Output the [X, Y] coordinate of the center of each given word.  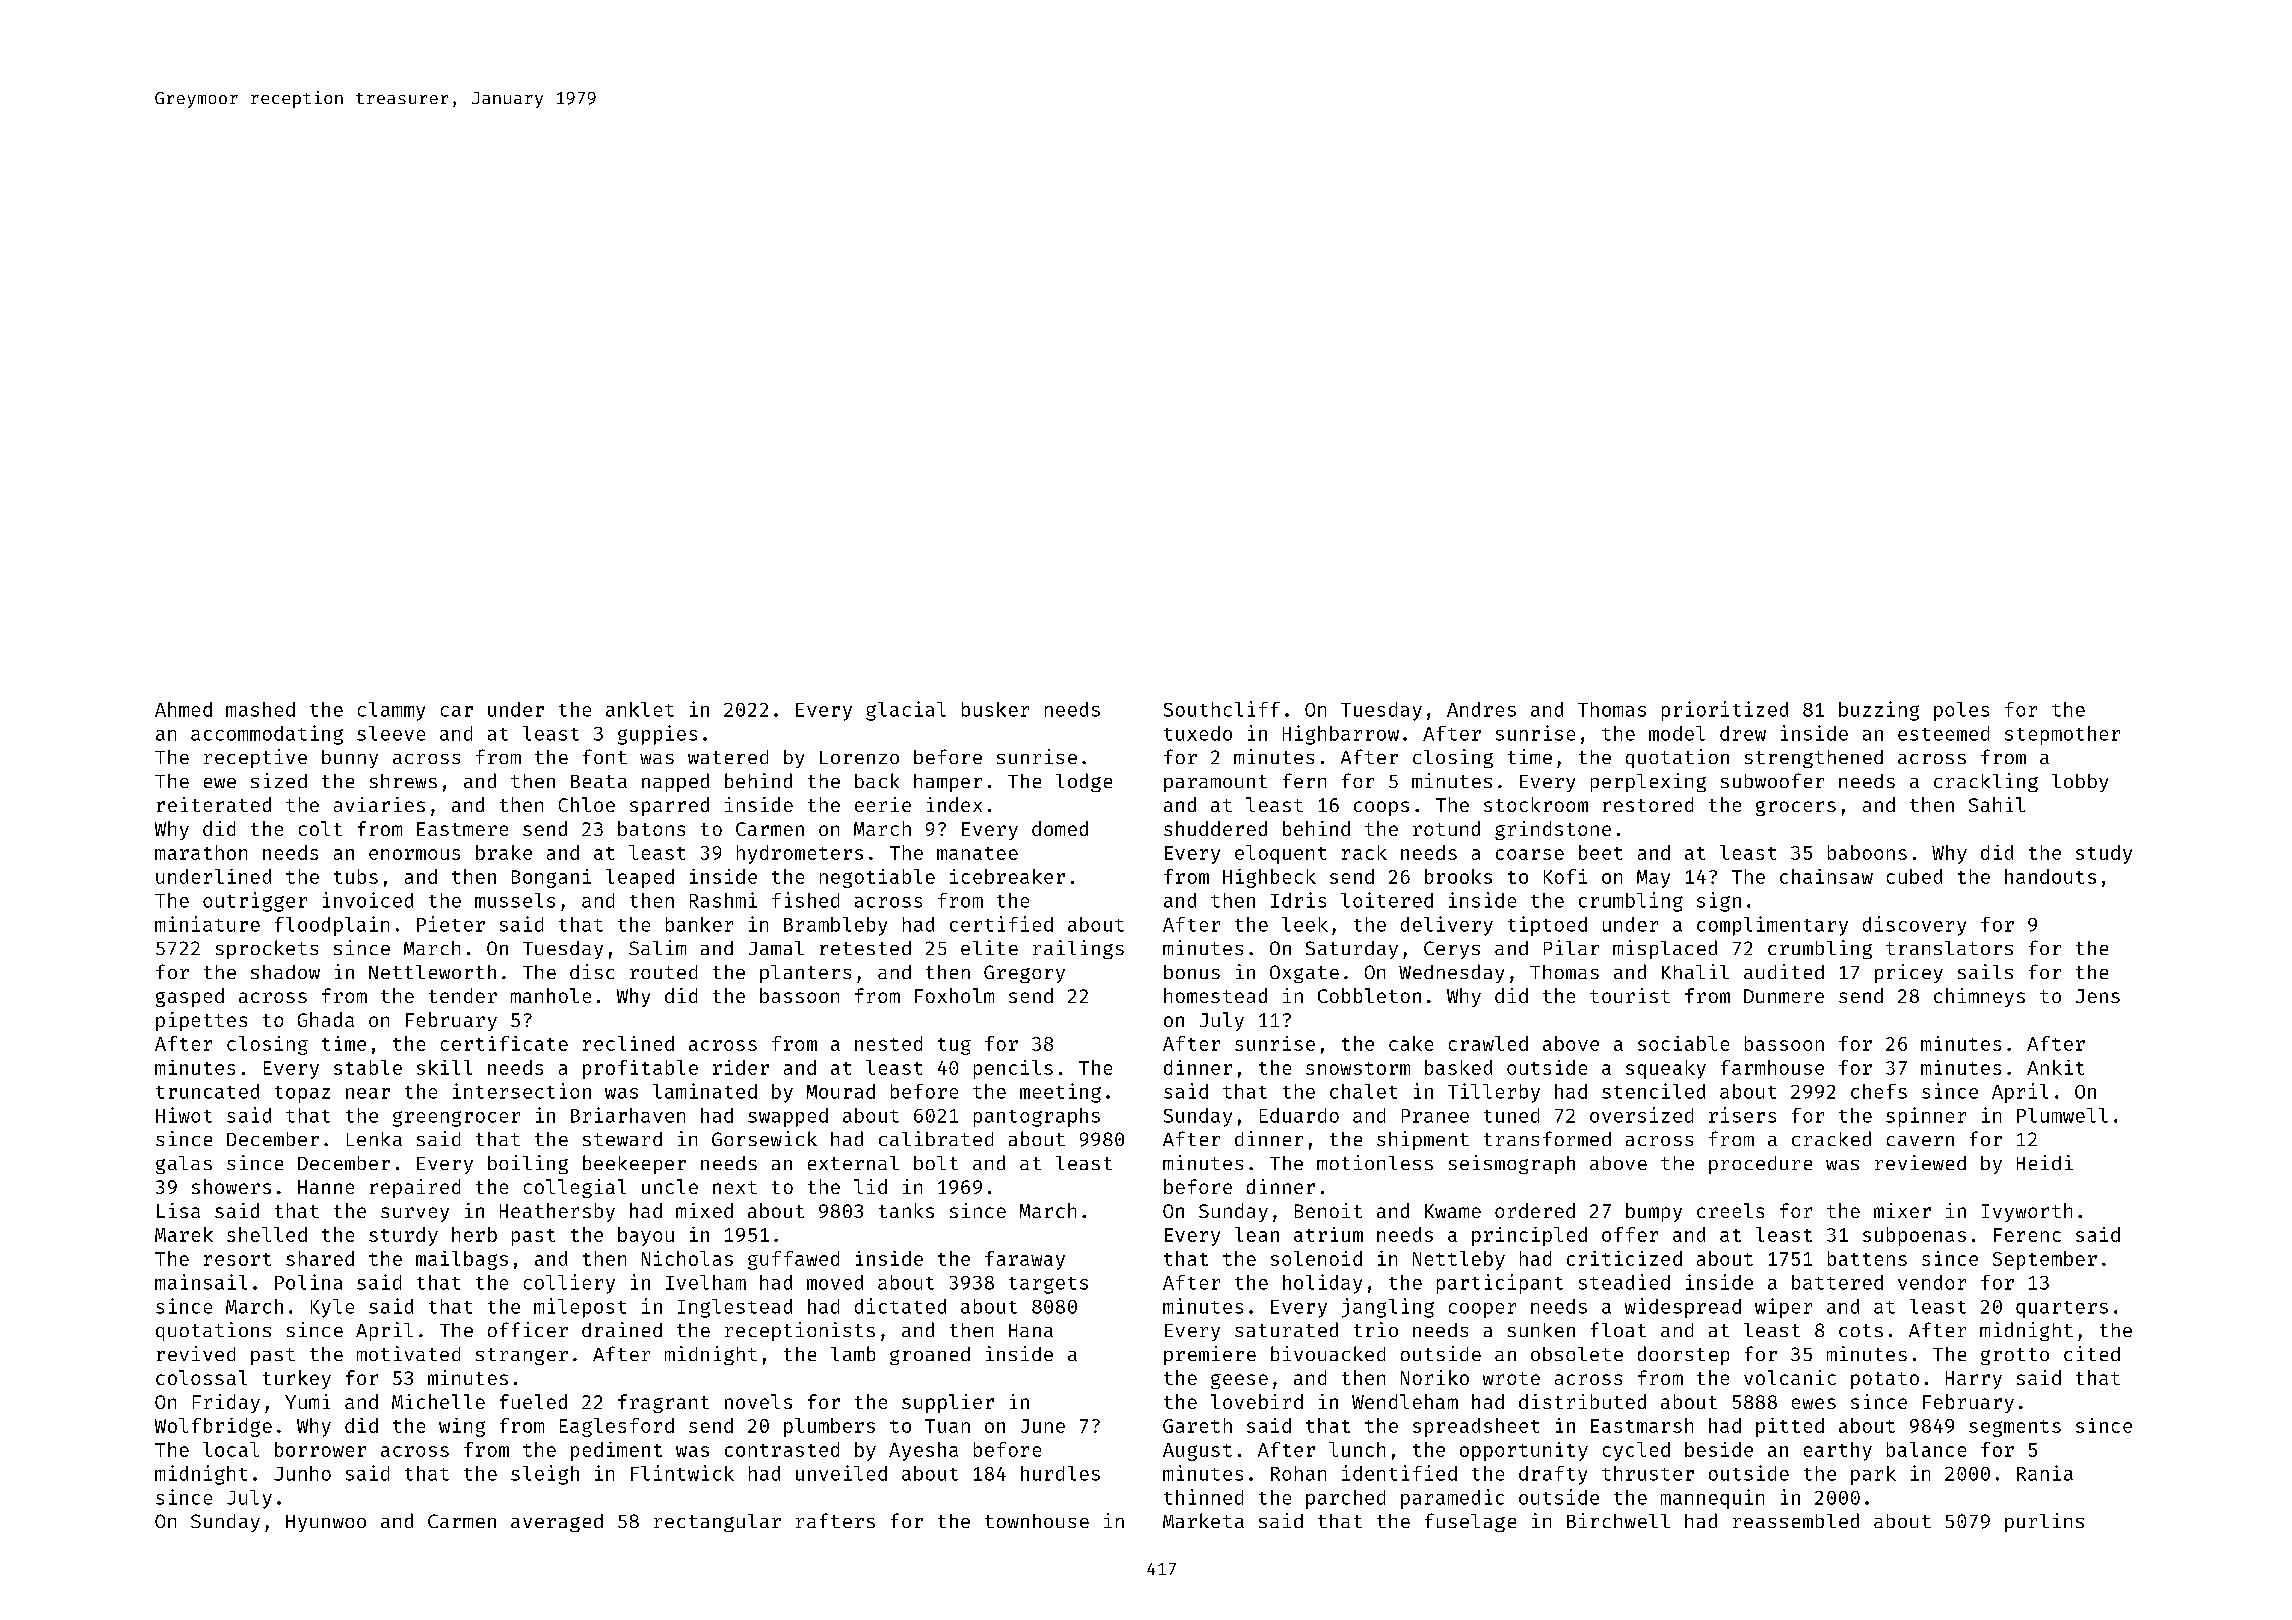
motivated [408, 1353]
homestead [1215, 995]
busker [995, 709]
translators [1949, 948]
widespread [1683, 1308]
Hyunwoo [326, 1523]
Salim [657, 947]
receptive [255, 758]
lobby [2080, 783]
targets [1048, 1285]
